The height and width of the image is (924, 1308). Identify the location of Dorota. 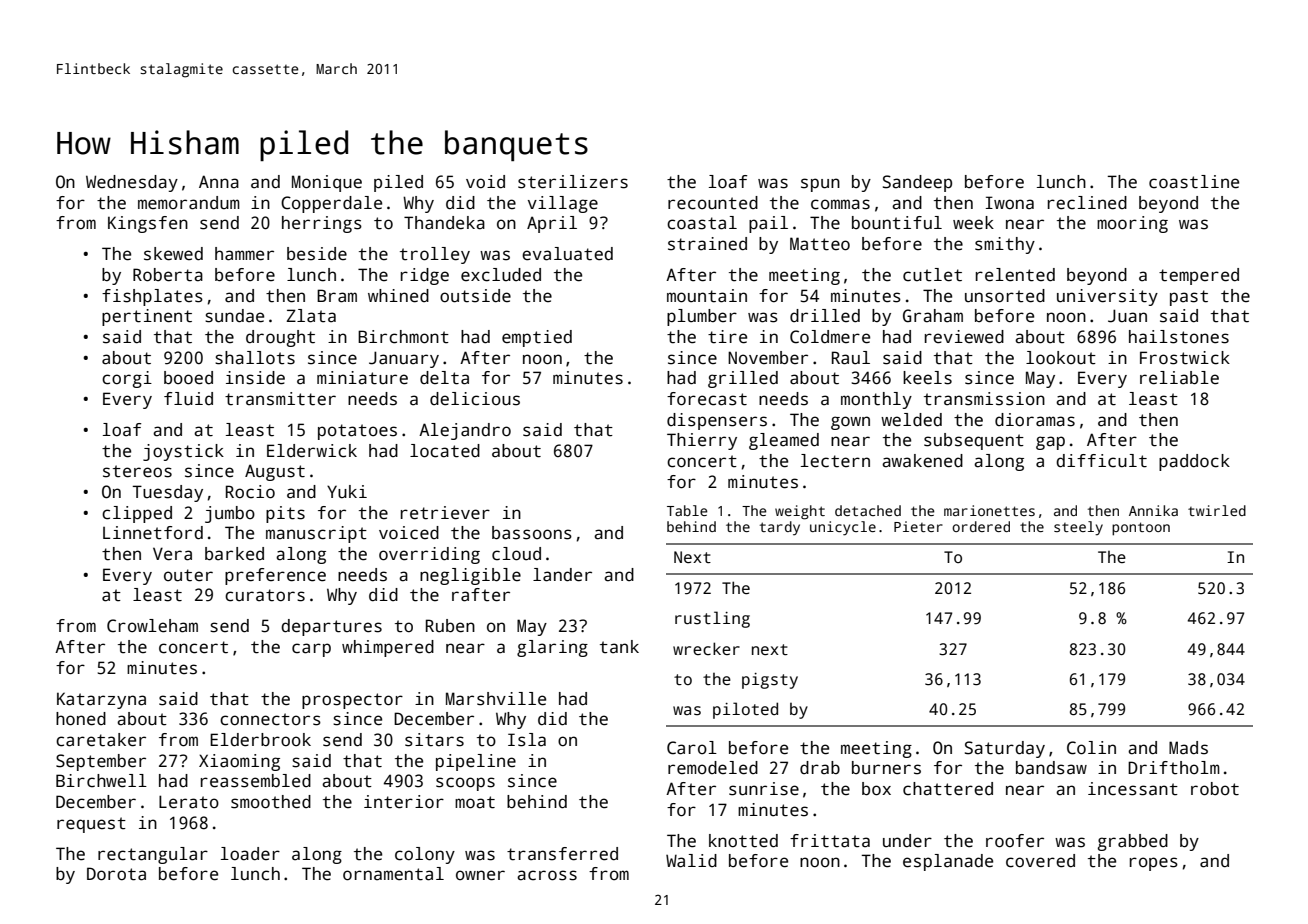
(116, 874).
